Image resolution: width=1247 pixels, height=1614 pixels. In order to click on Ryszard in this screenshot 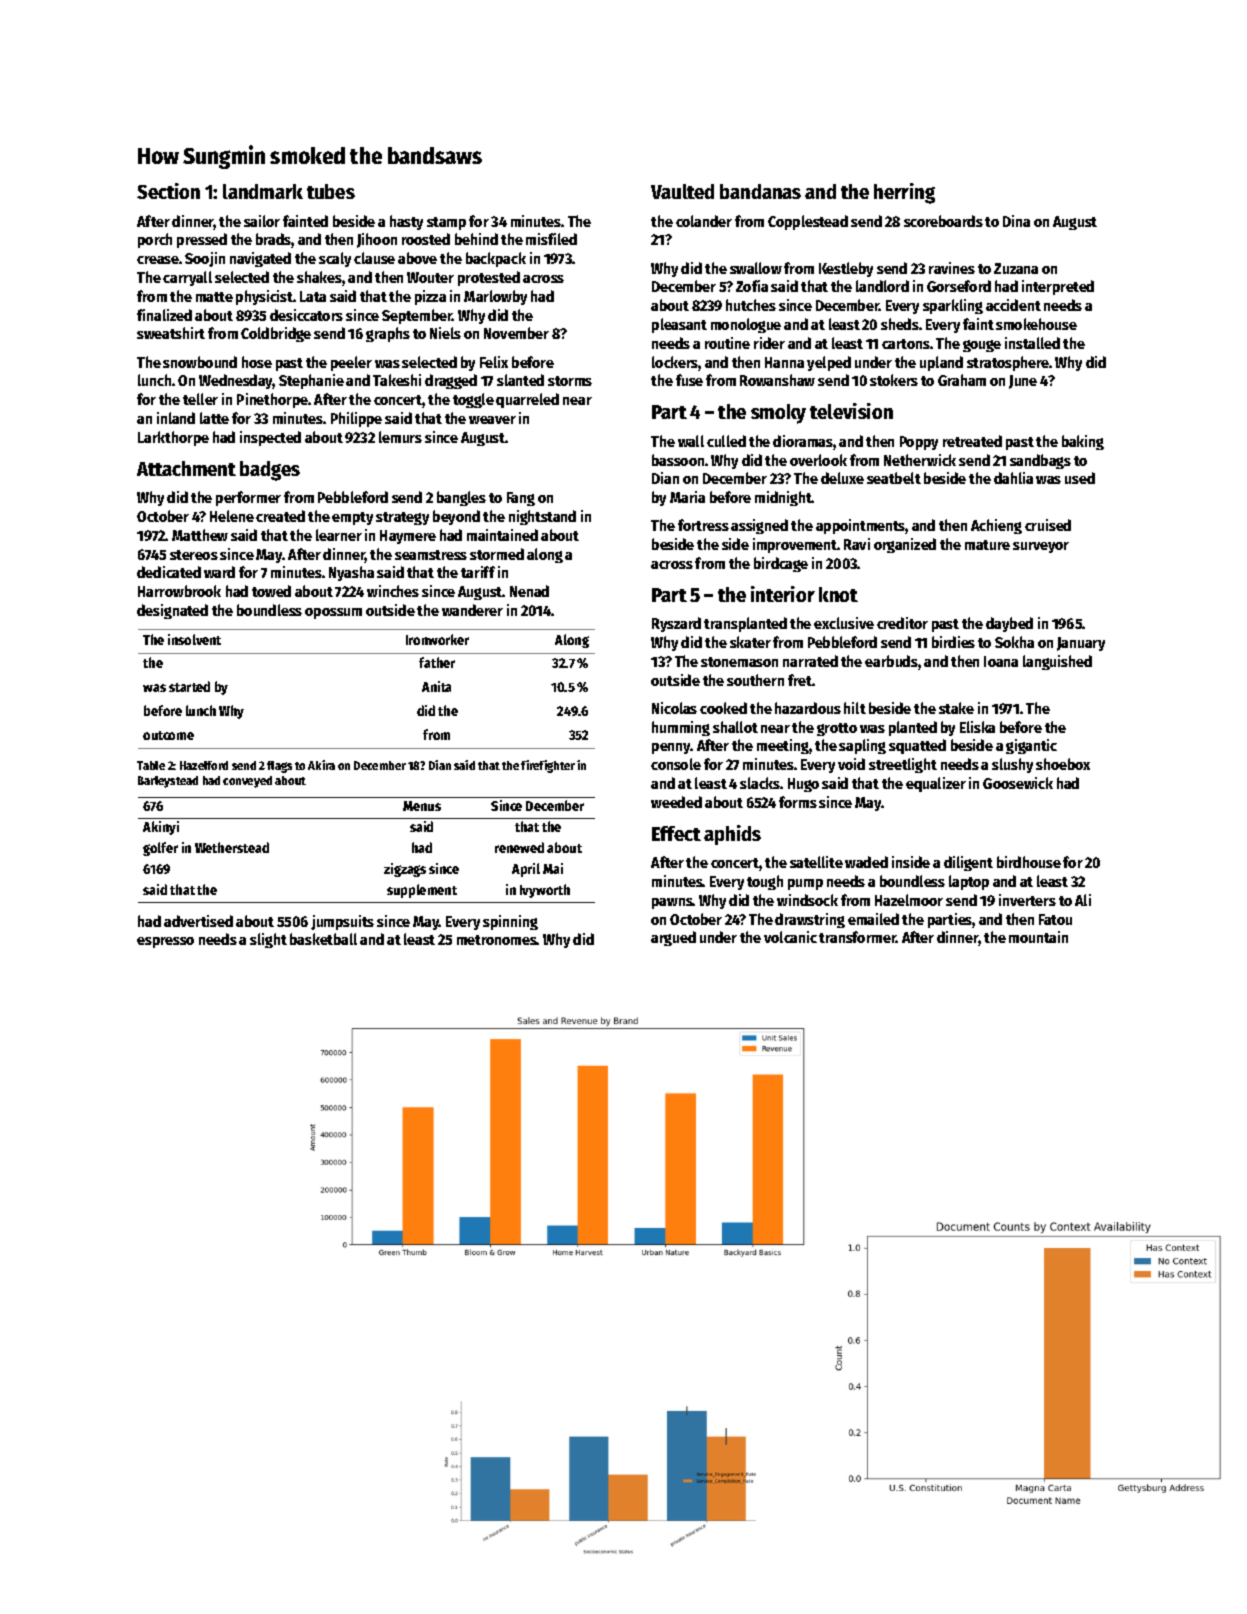, I will do `click(676, 624)`.
